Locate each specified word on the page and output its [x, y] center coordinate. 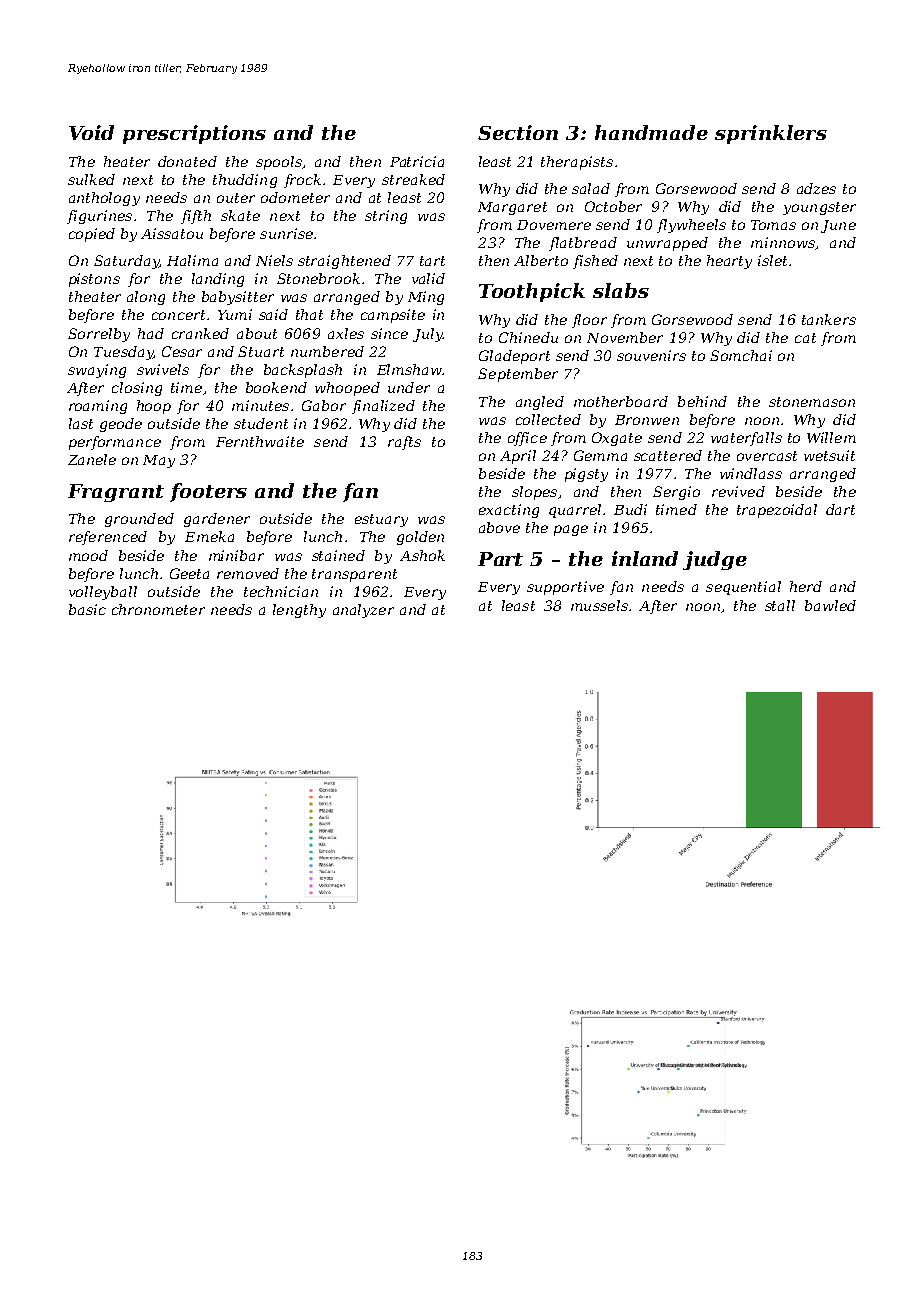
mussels [599, 605]
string [386, 217]
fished [595, 262]
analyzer [363, 611]
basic [87, 609]
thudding [245, 181]
